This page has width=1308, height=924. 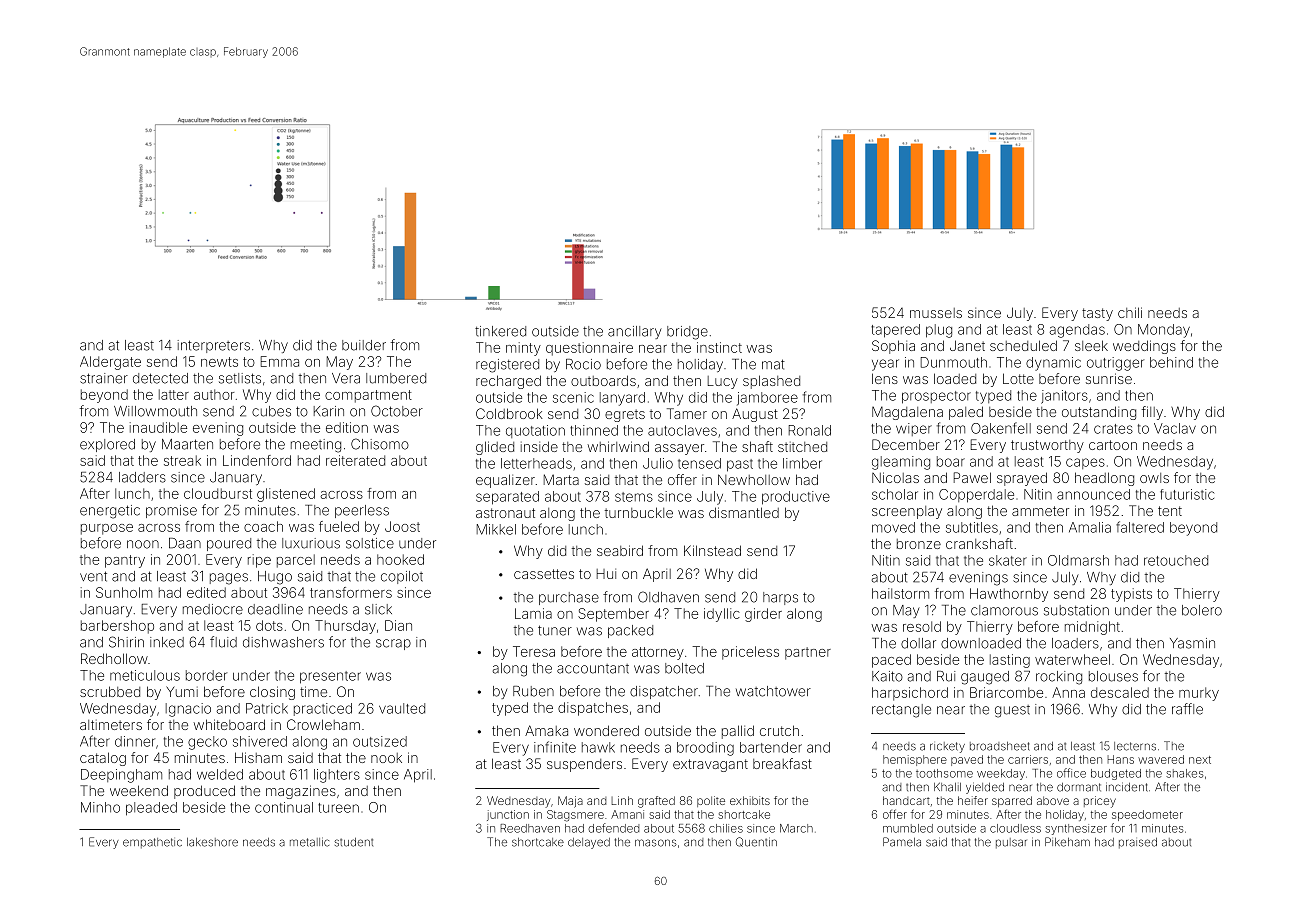 What do you see at coordinates (1171, 362) in the page?
I see `behind` at bounding box center [1171, 362].
